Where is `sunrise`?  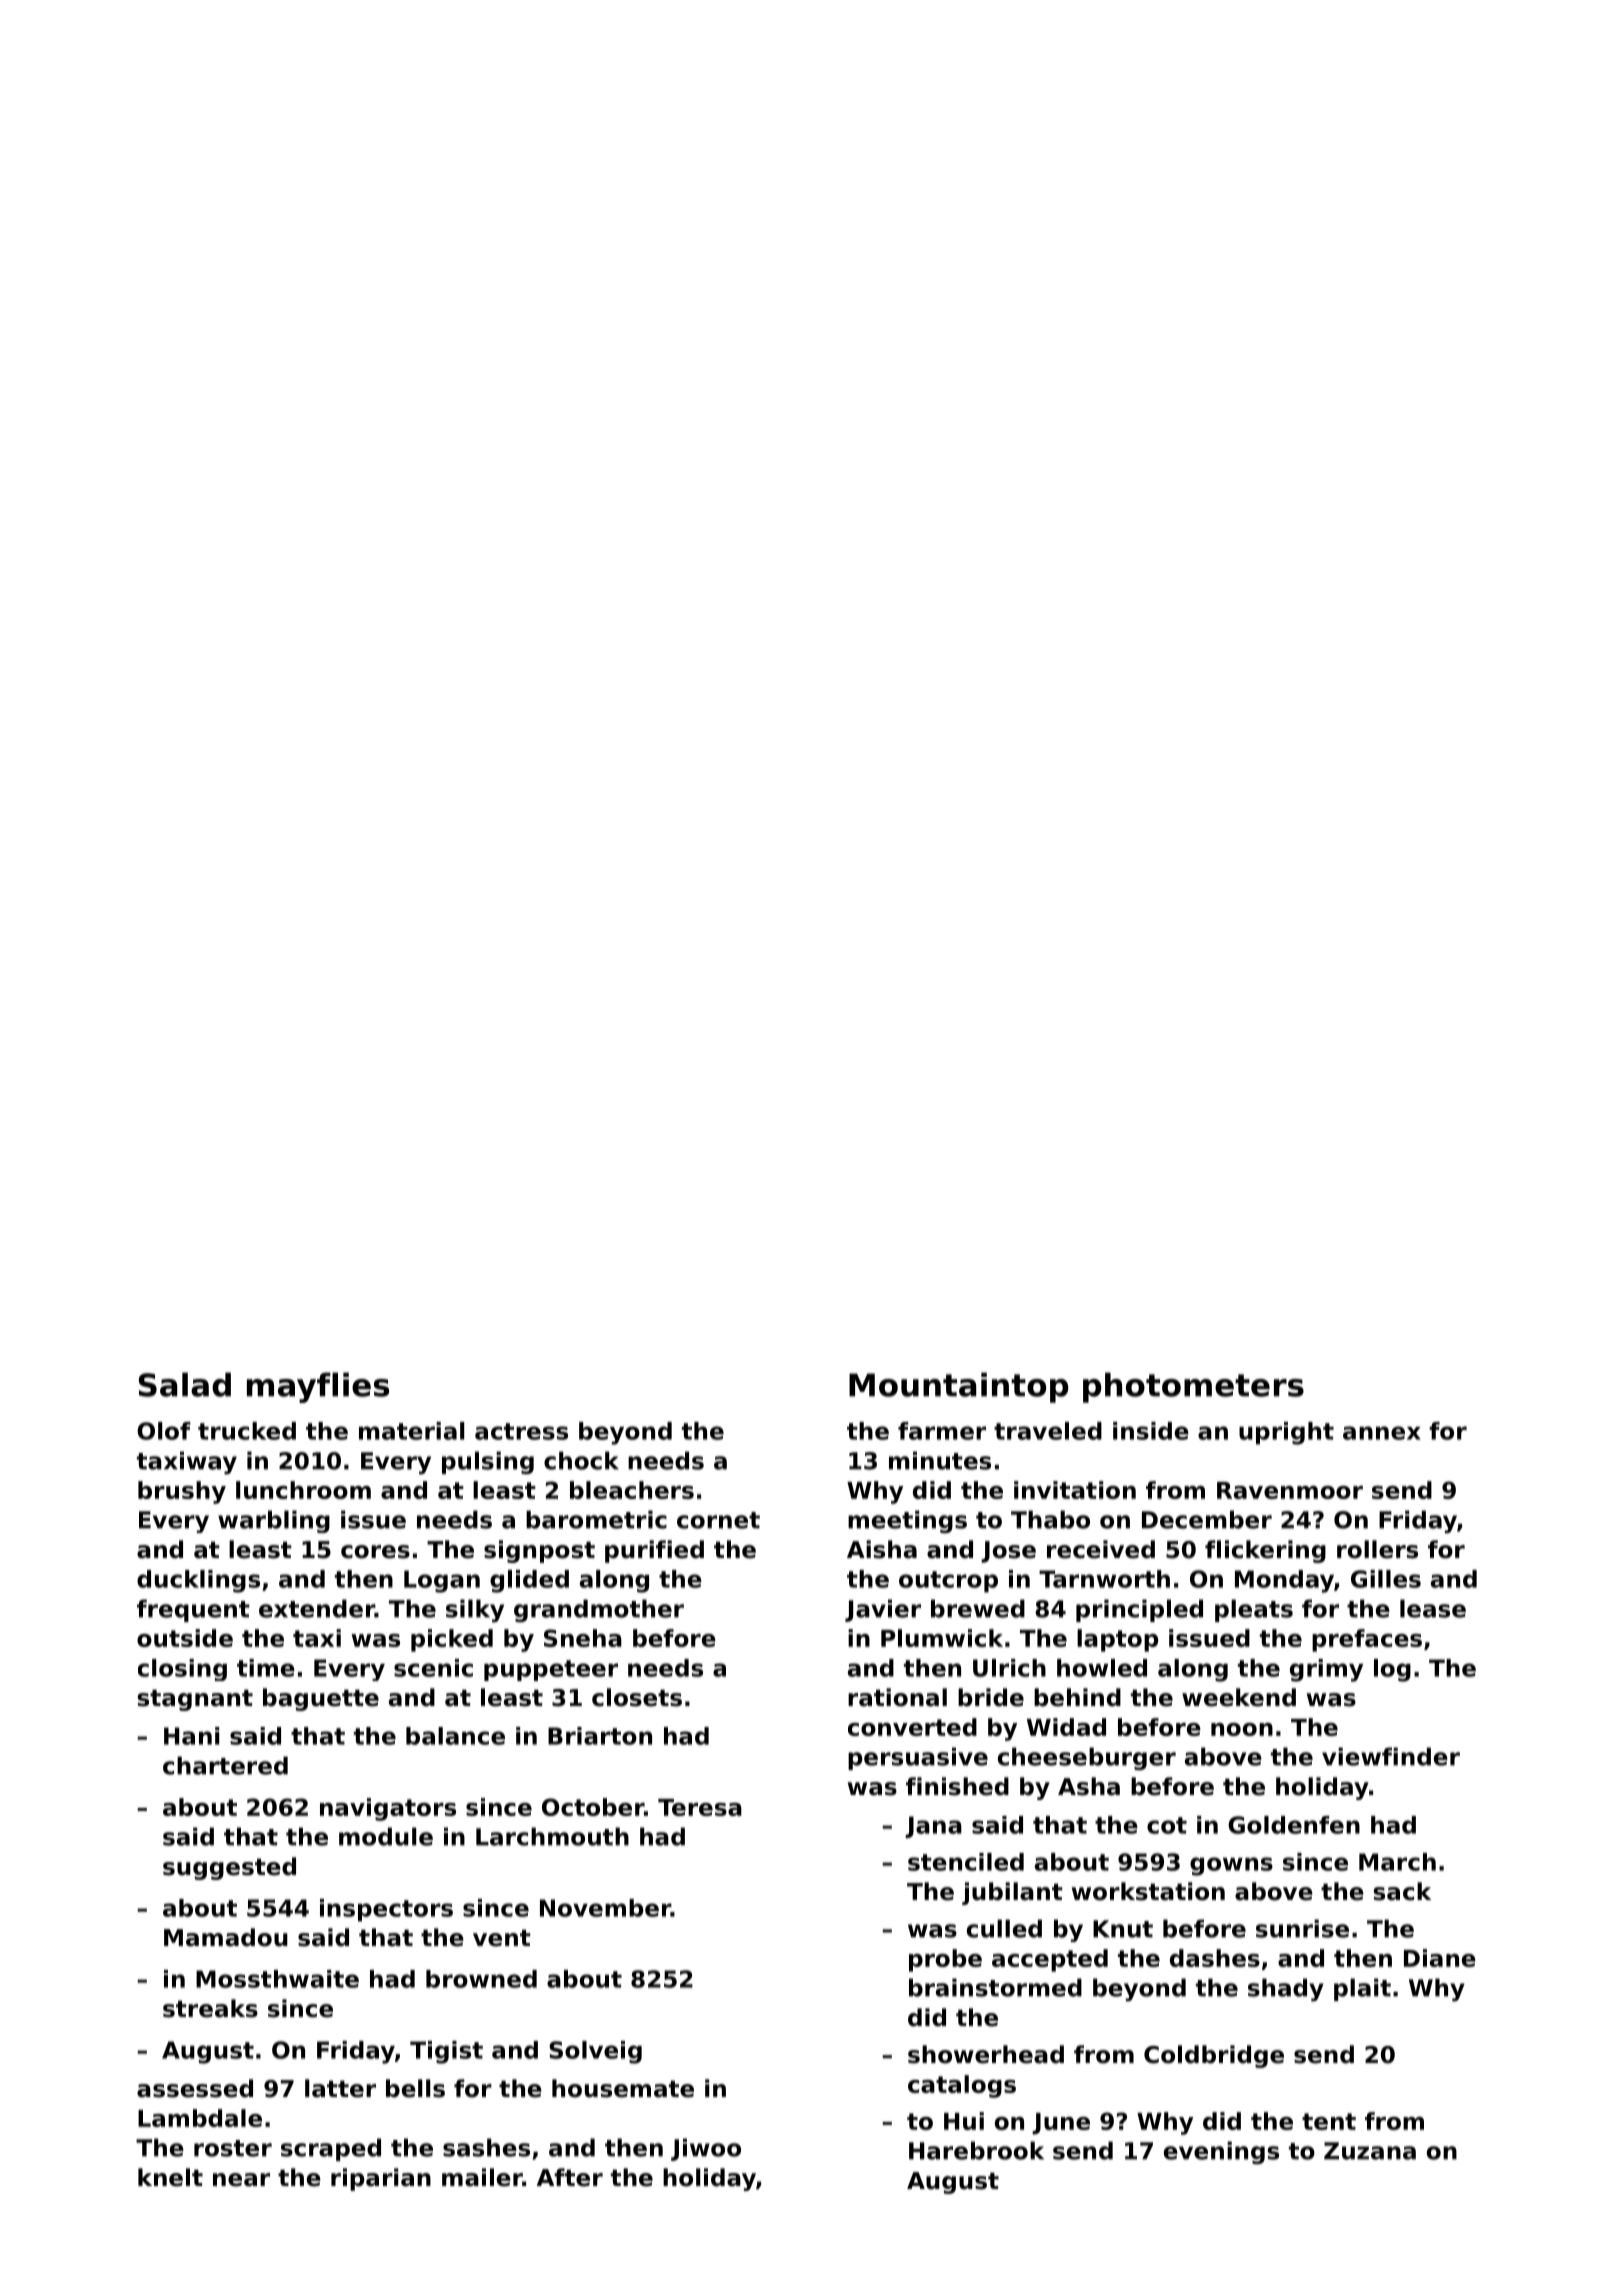
sunrise is located at coordinates (1302, 1928).
